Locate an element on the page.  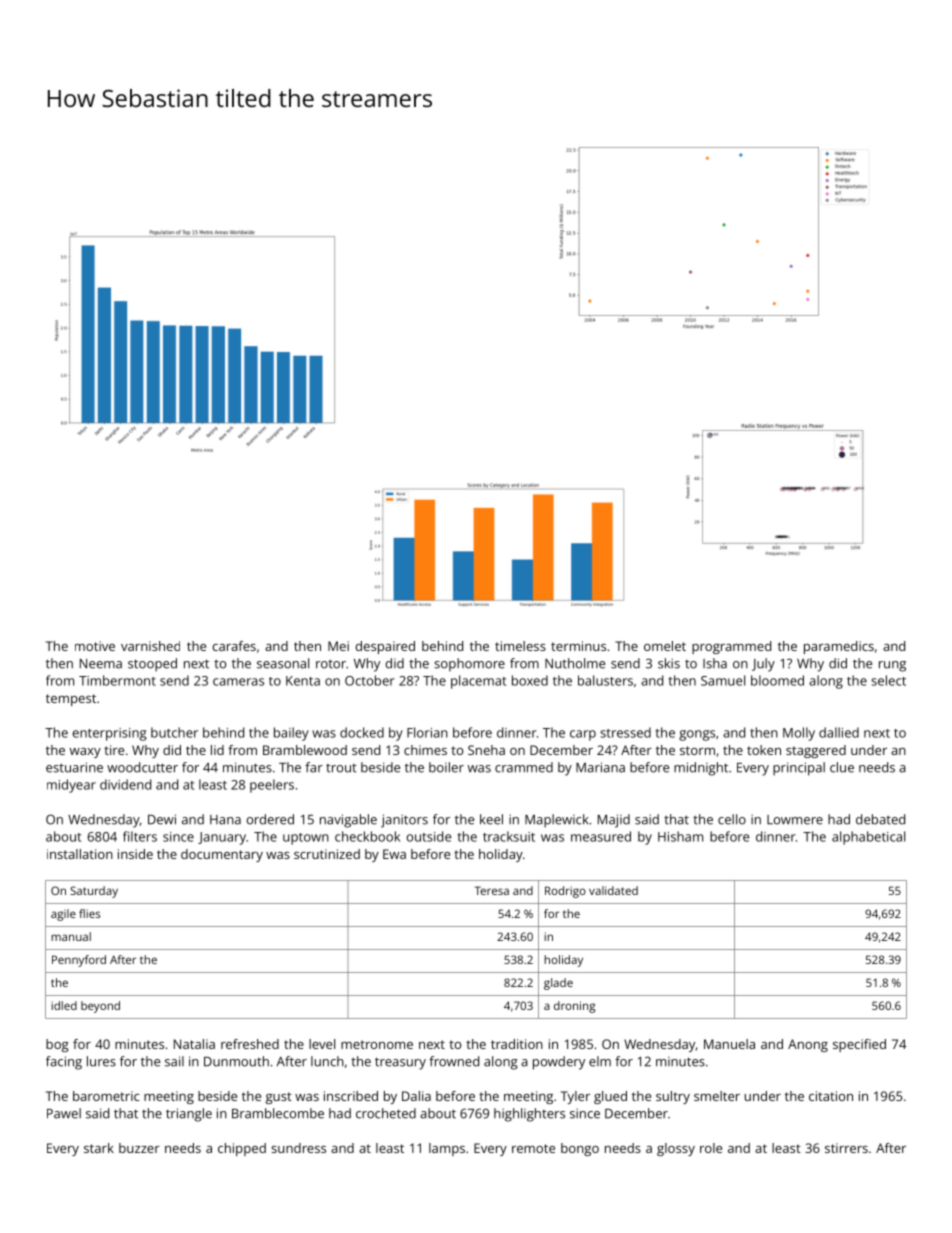
bongo is located at coordinates (580, 1149).
